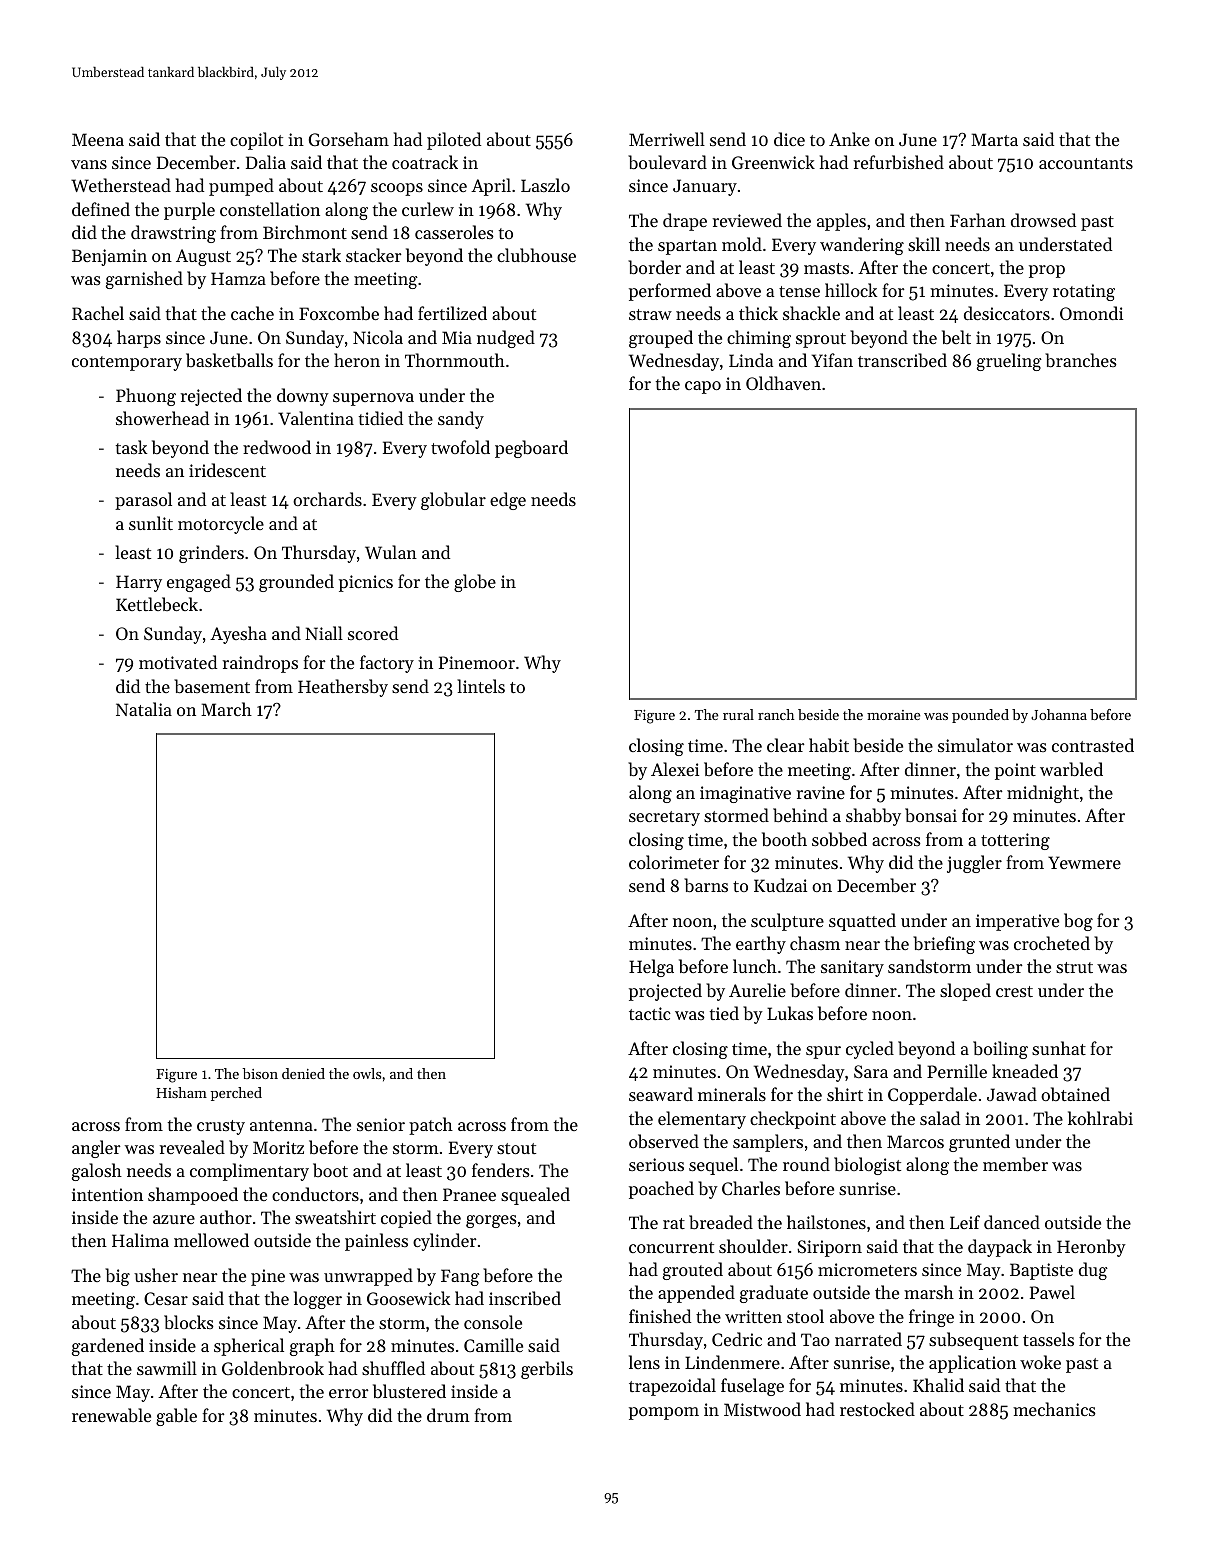 The height and width of the image is (1563, 1208). Describe the element at coordinates (685, 222) in the image. I see `drape` at that location.
